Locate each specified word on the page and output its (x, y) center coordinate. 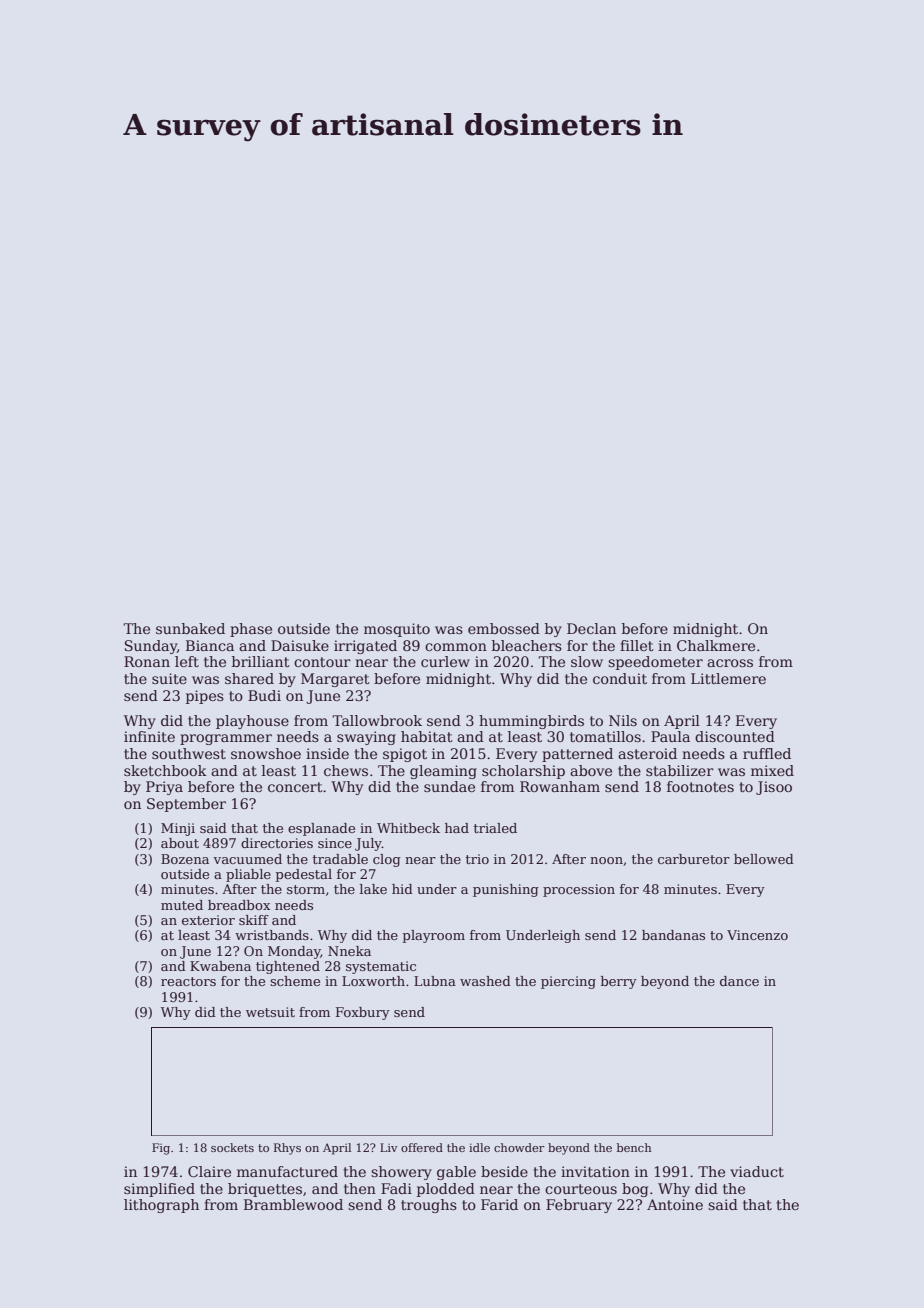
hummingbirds (531, 722)
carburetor (694, 859)
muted (182, 905)
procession (579, 890)
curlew (445, 661)
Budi (264, 695)
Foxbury (363, 1013)
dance (739, 981)
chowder (519, 1147)
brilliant (261, 661)
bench (634, 1147)
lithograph (161, 1206)
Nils (623, 720)
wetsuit (270, 1012)
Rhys (287, 1149)
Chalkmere (716, 645)
